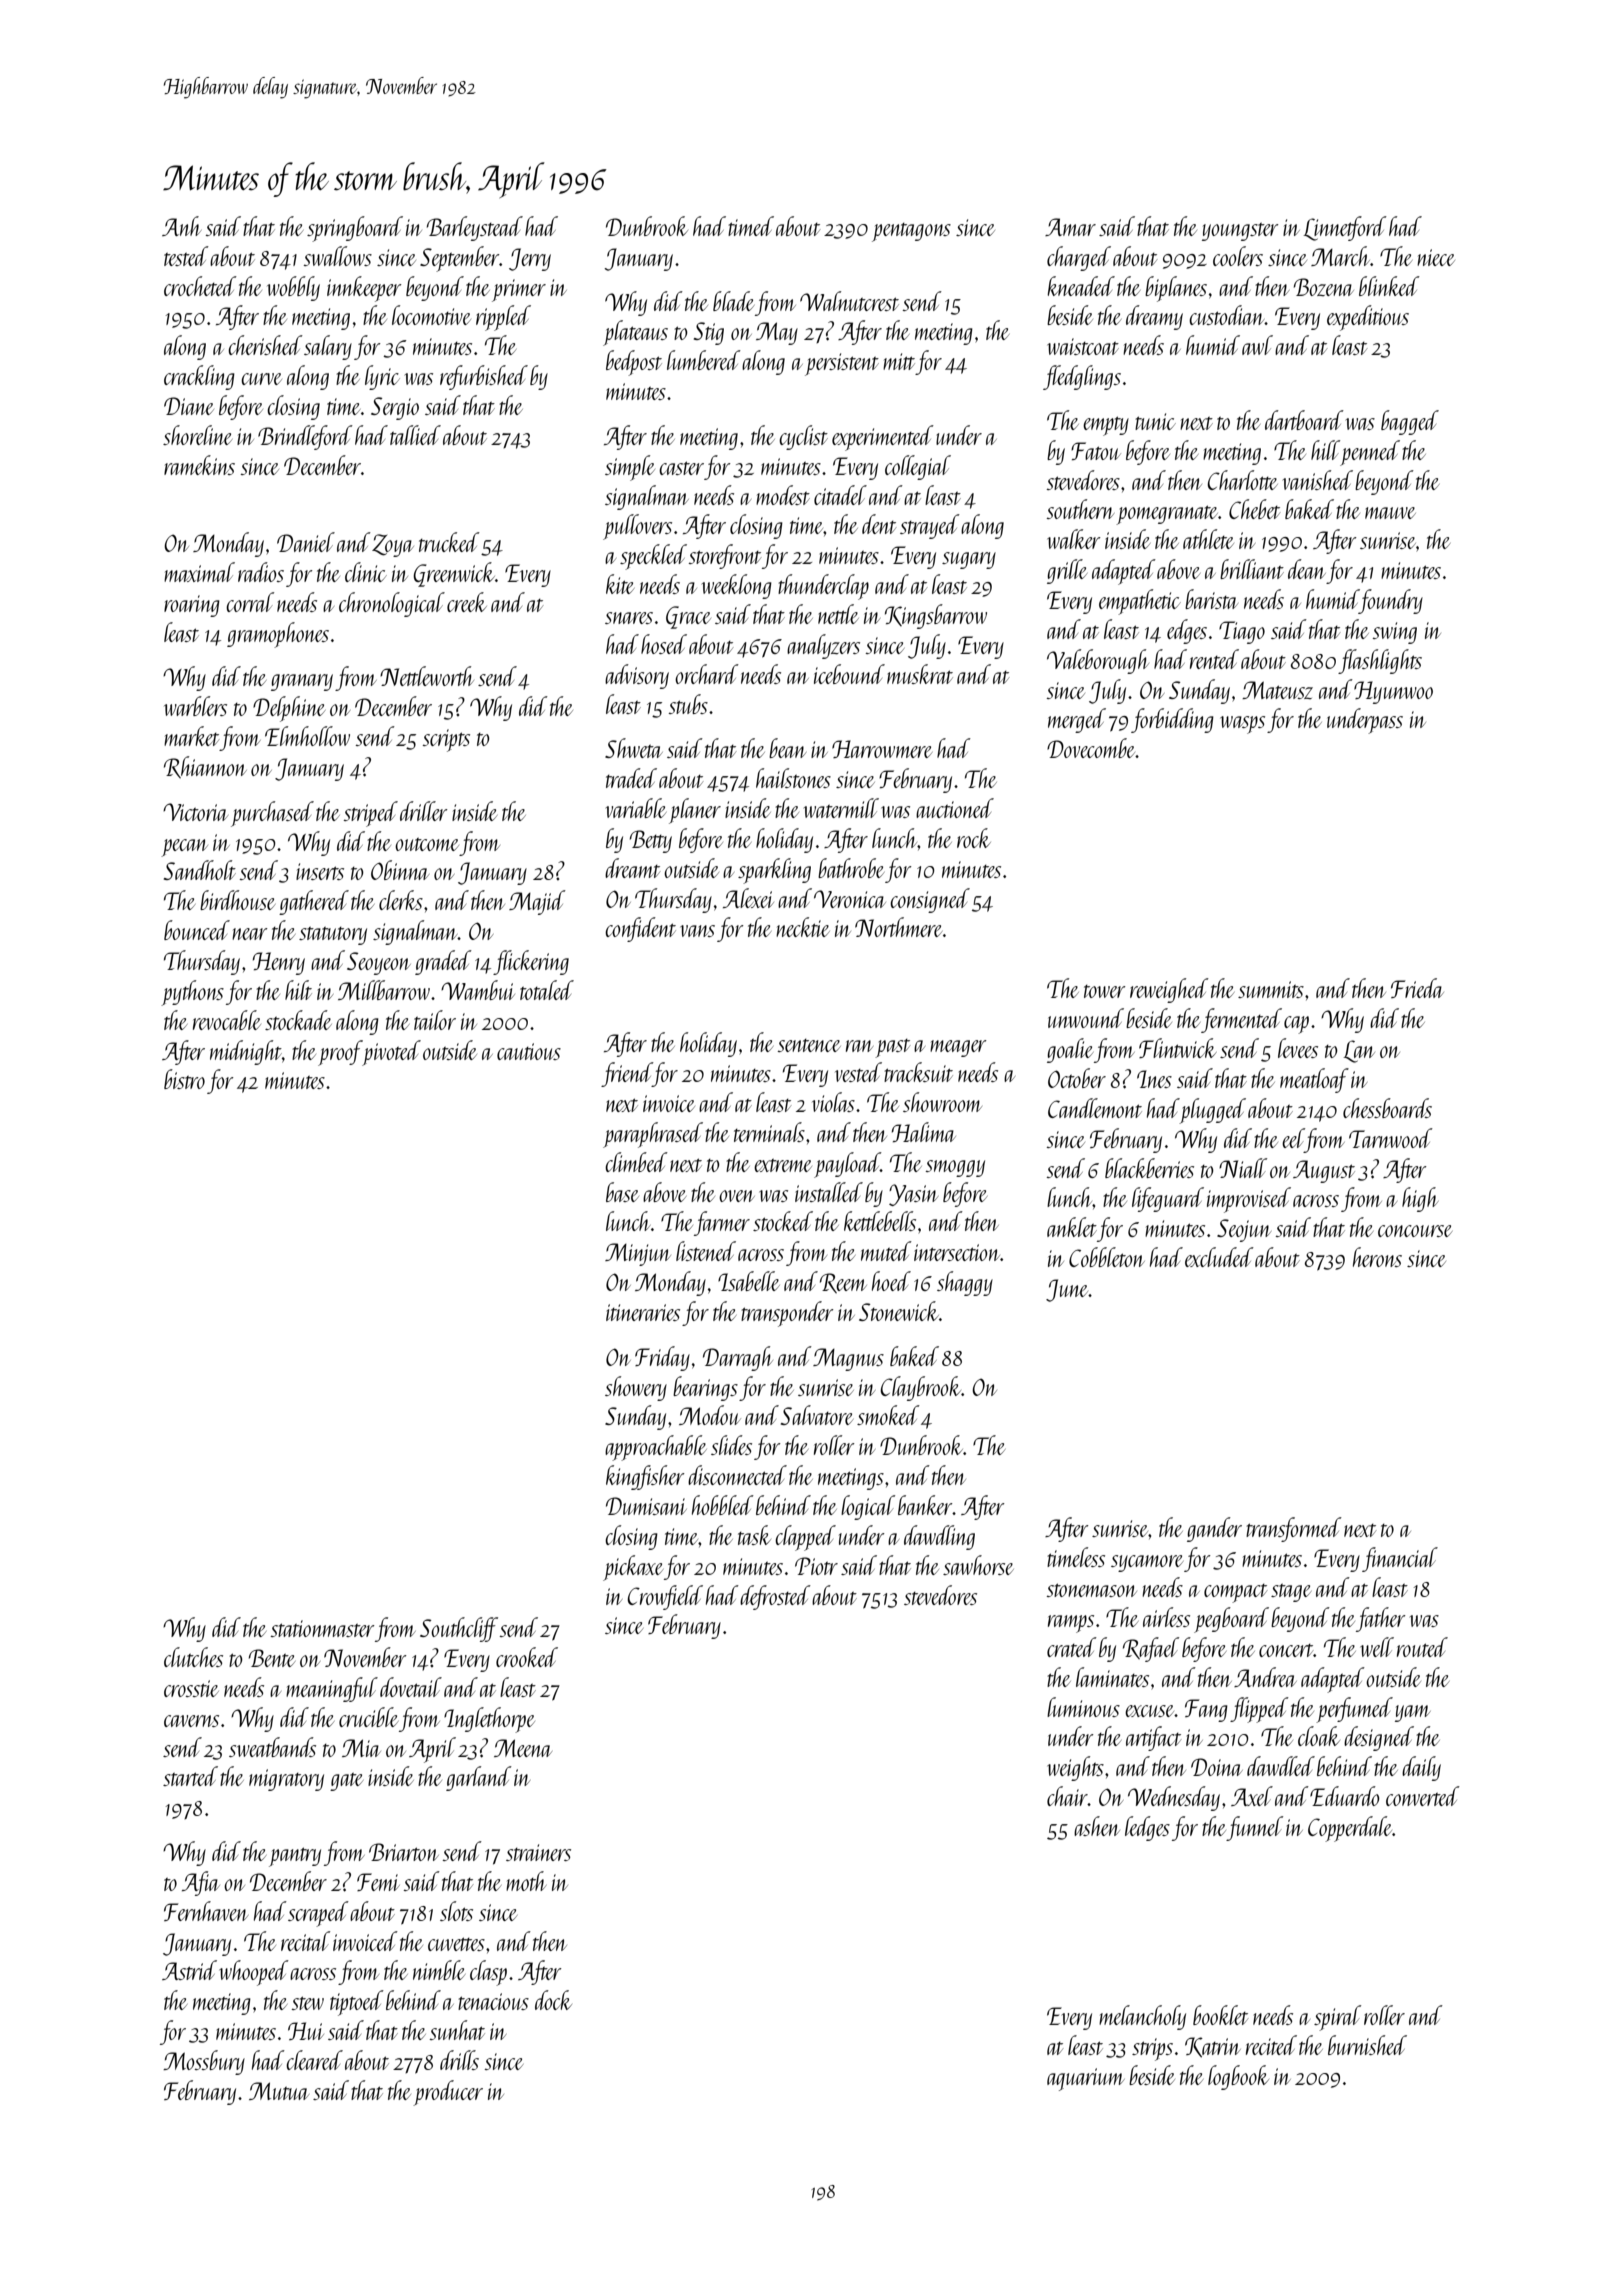 The height and width of the screenshot is (2292, 1620). What do you see at coordinates (645, 1477) in the screenshot?
I see `kingfisher` at bounding box center [645, 1477].
